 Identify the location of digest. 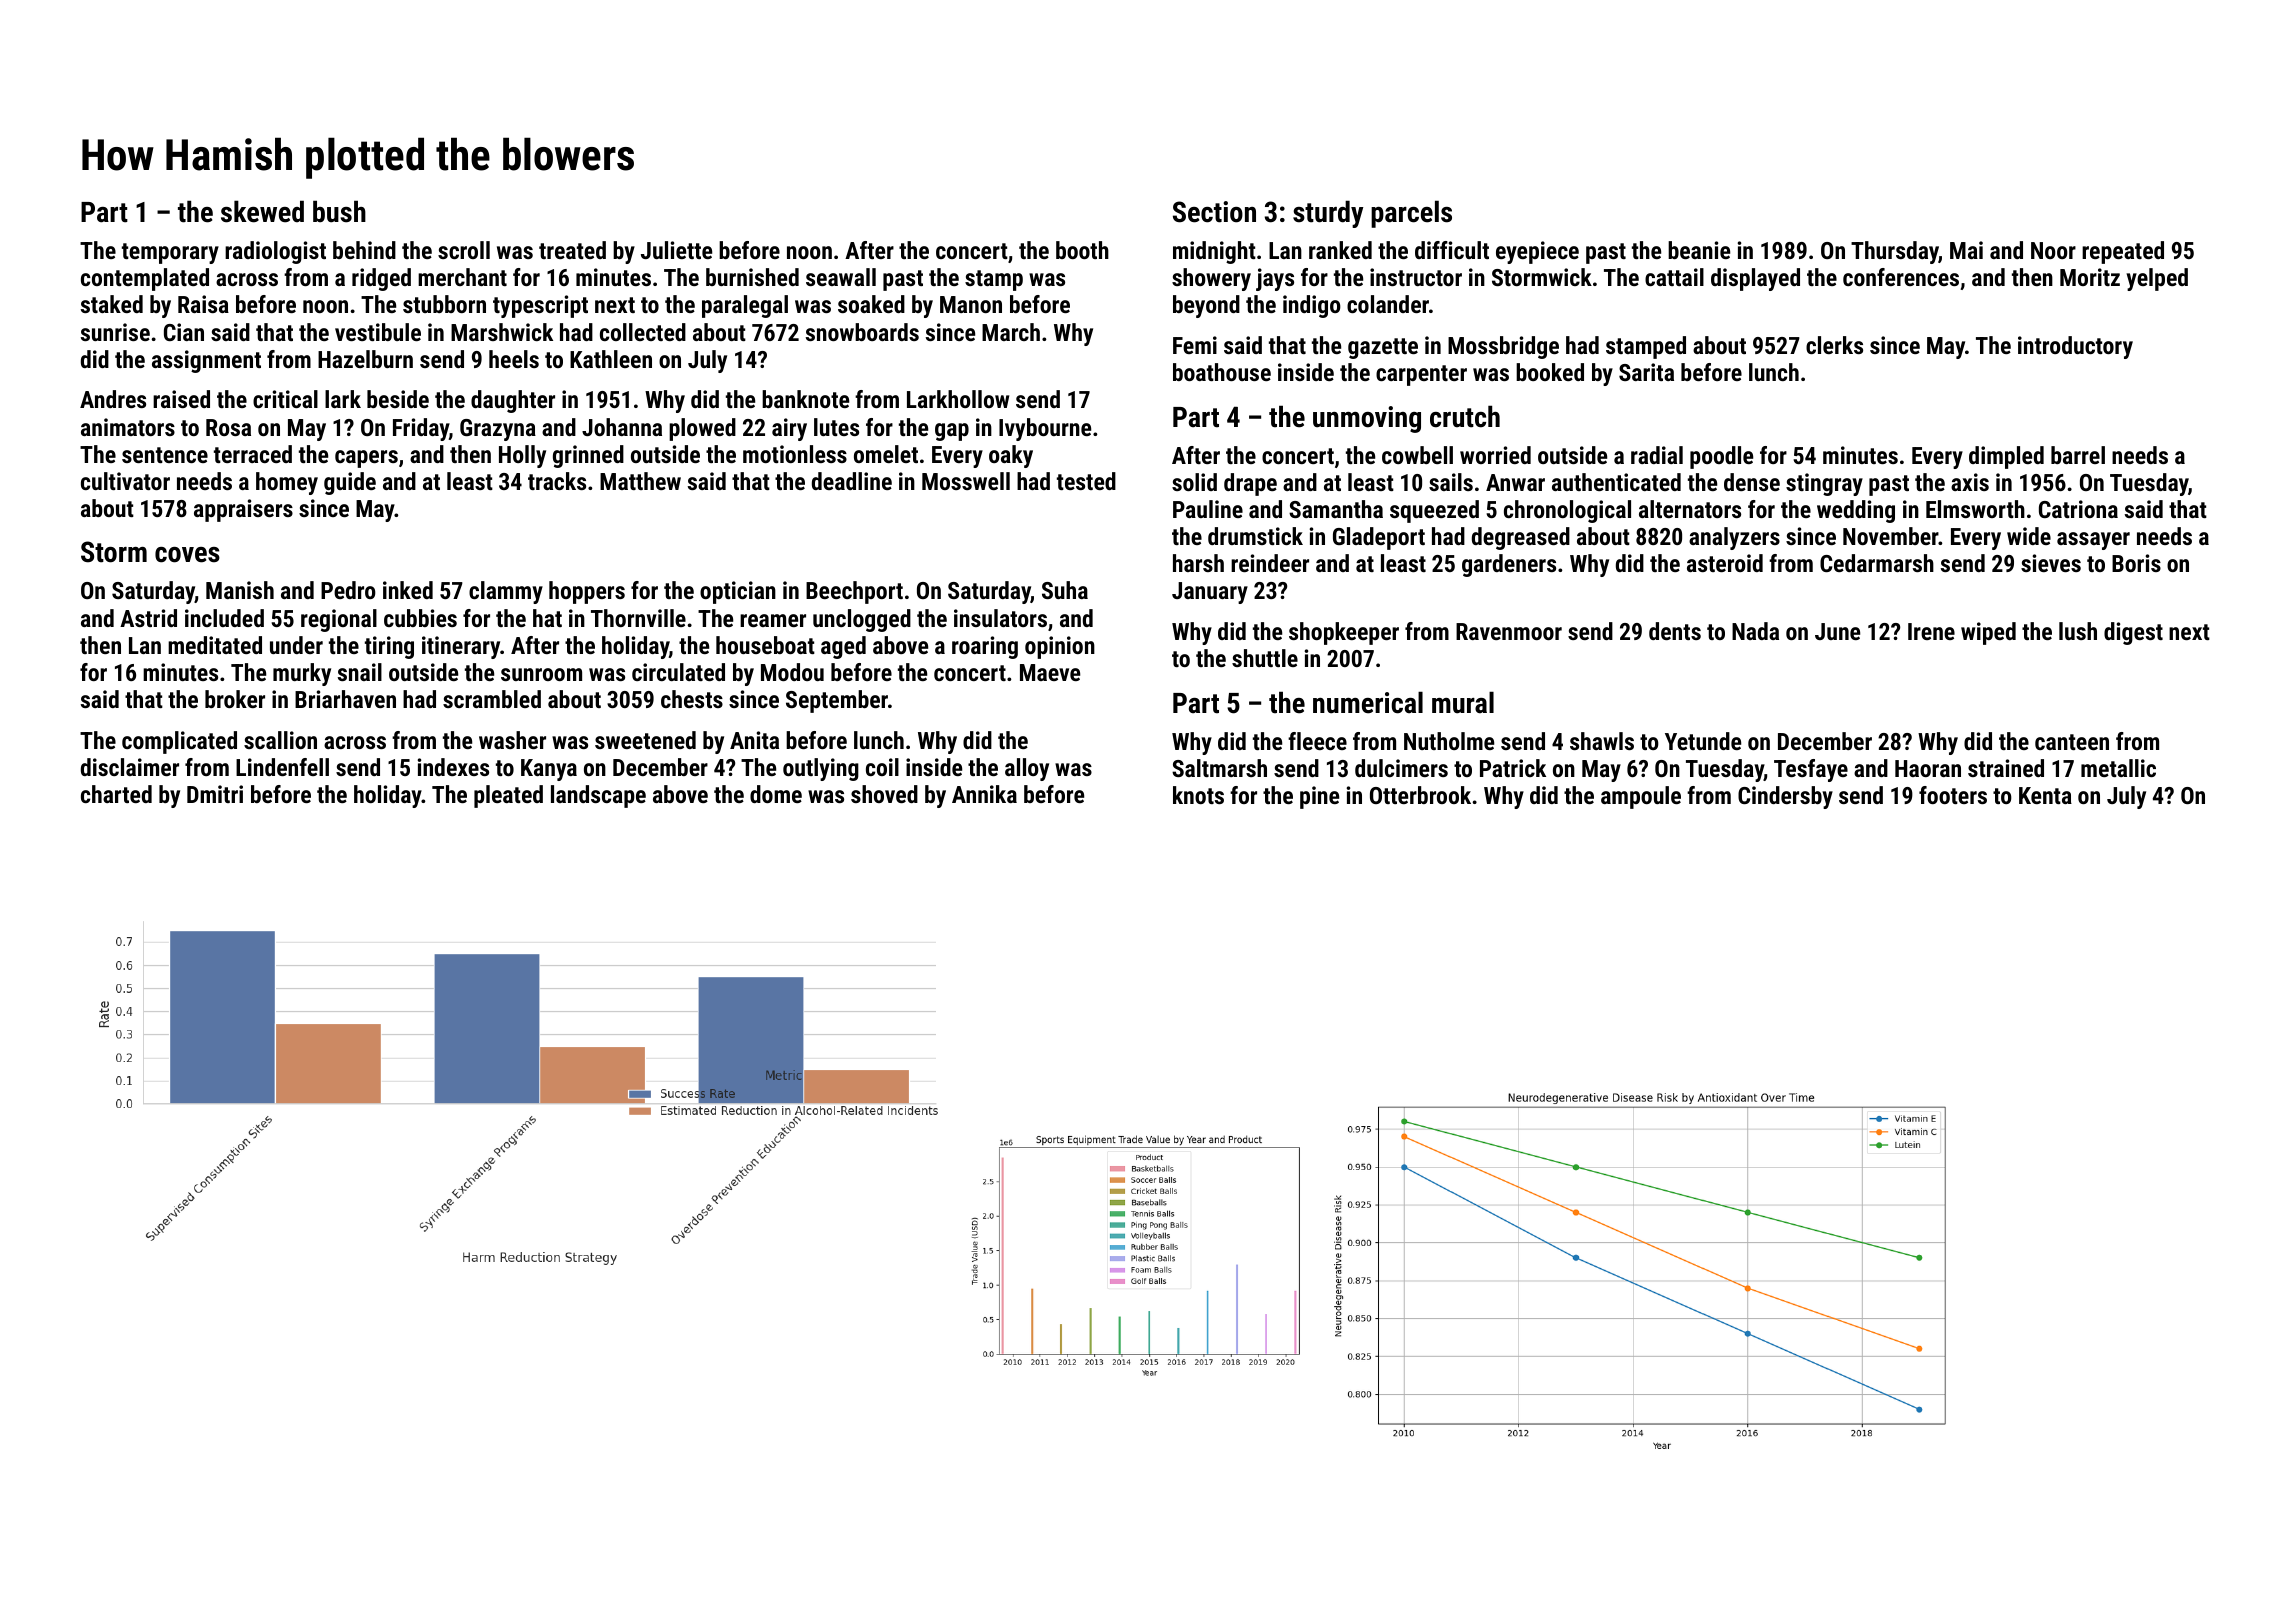
(2133, 633).
